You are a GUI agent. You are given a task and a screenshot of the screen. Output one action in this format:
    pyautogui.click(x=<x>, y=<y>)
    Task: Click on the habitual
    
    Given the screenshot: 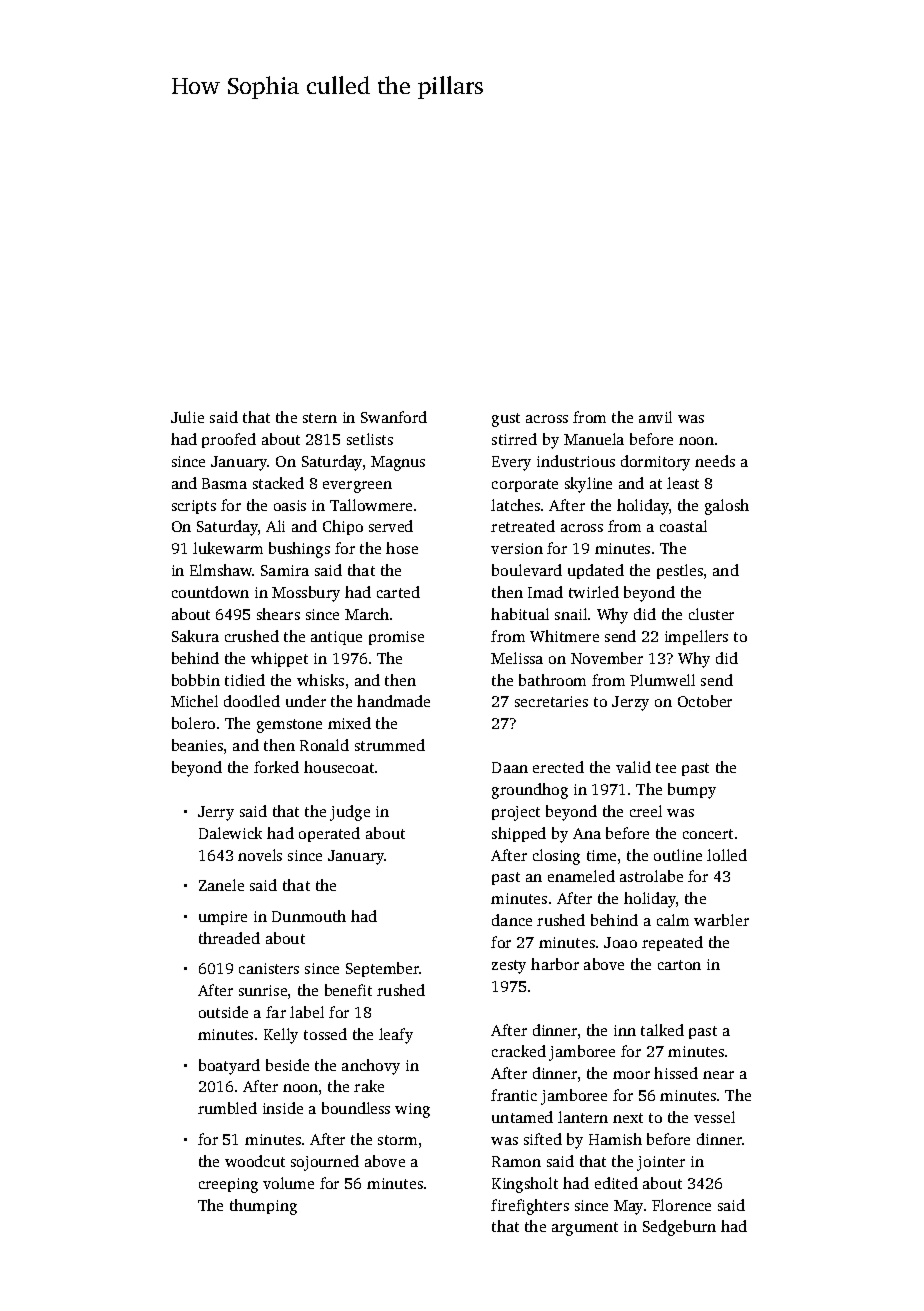 What is the action you would take?
    pyautogui.click(x=520, y=614)
